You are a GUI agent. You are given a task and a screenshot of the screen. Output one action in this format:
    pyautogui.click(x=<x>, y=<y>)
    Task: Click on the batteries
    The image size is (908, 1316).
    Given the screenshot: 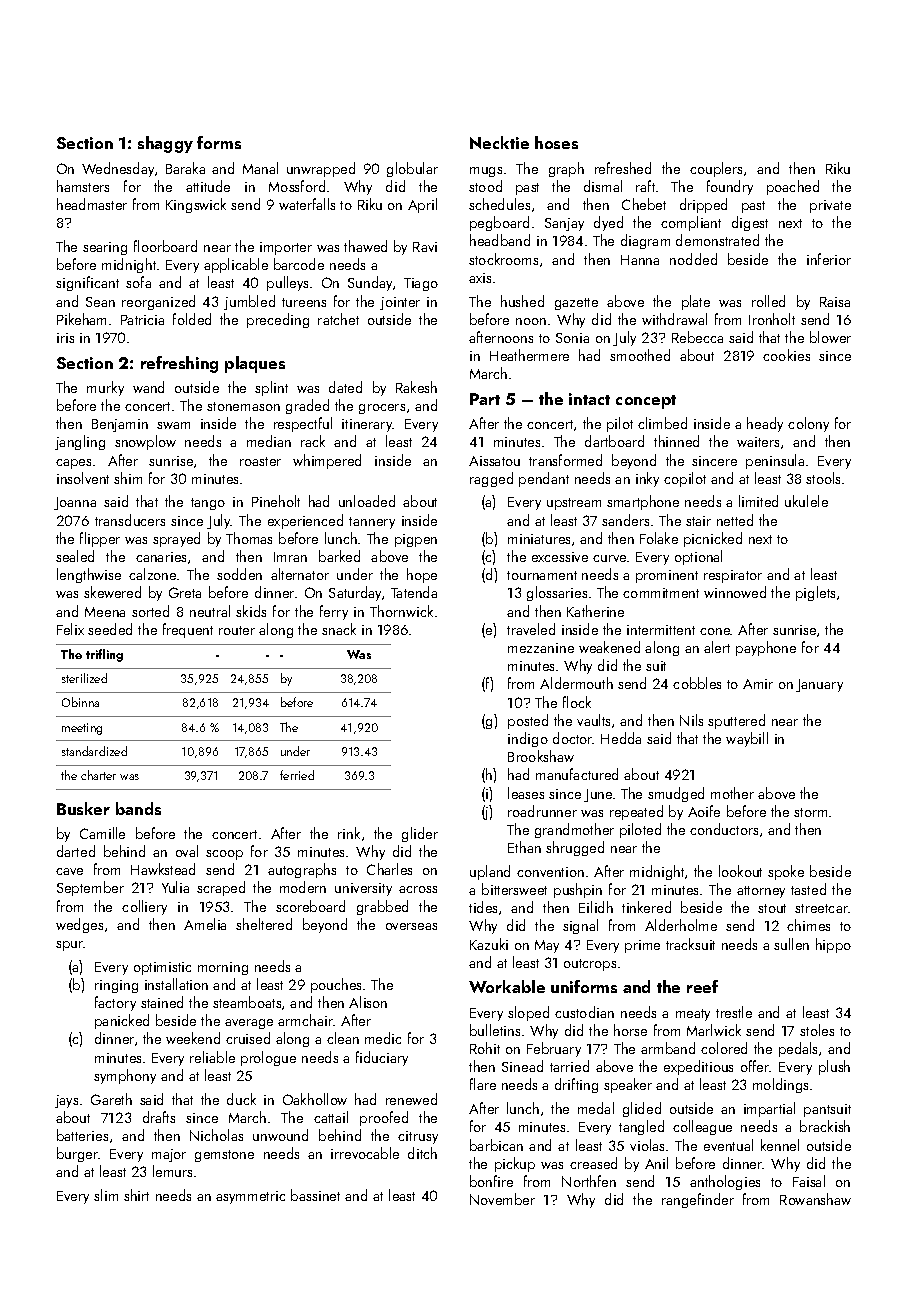 What is the action you would take?
    pyautogui.click(x=82, y=1135)
